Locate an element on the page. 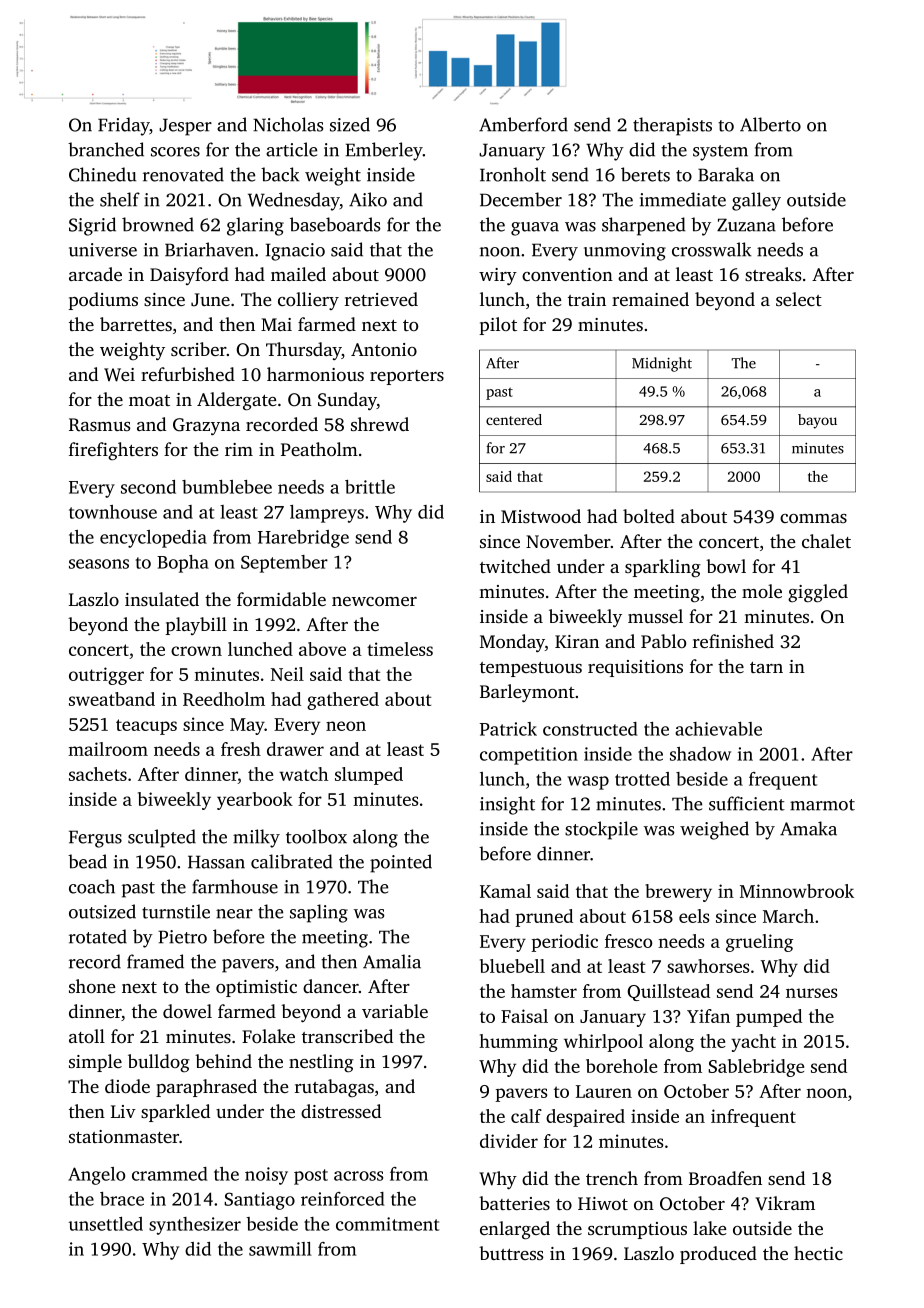  refurbished is located at coordinates (188, 374).
